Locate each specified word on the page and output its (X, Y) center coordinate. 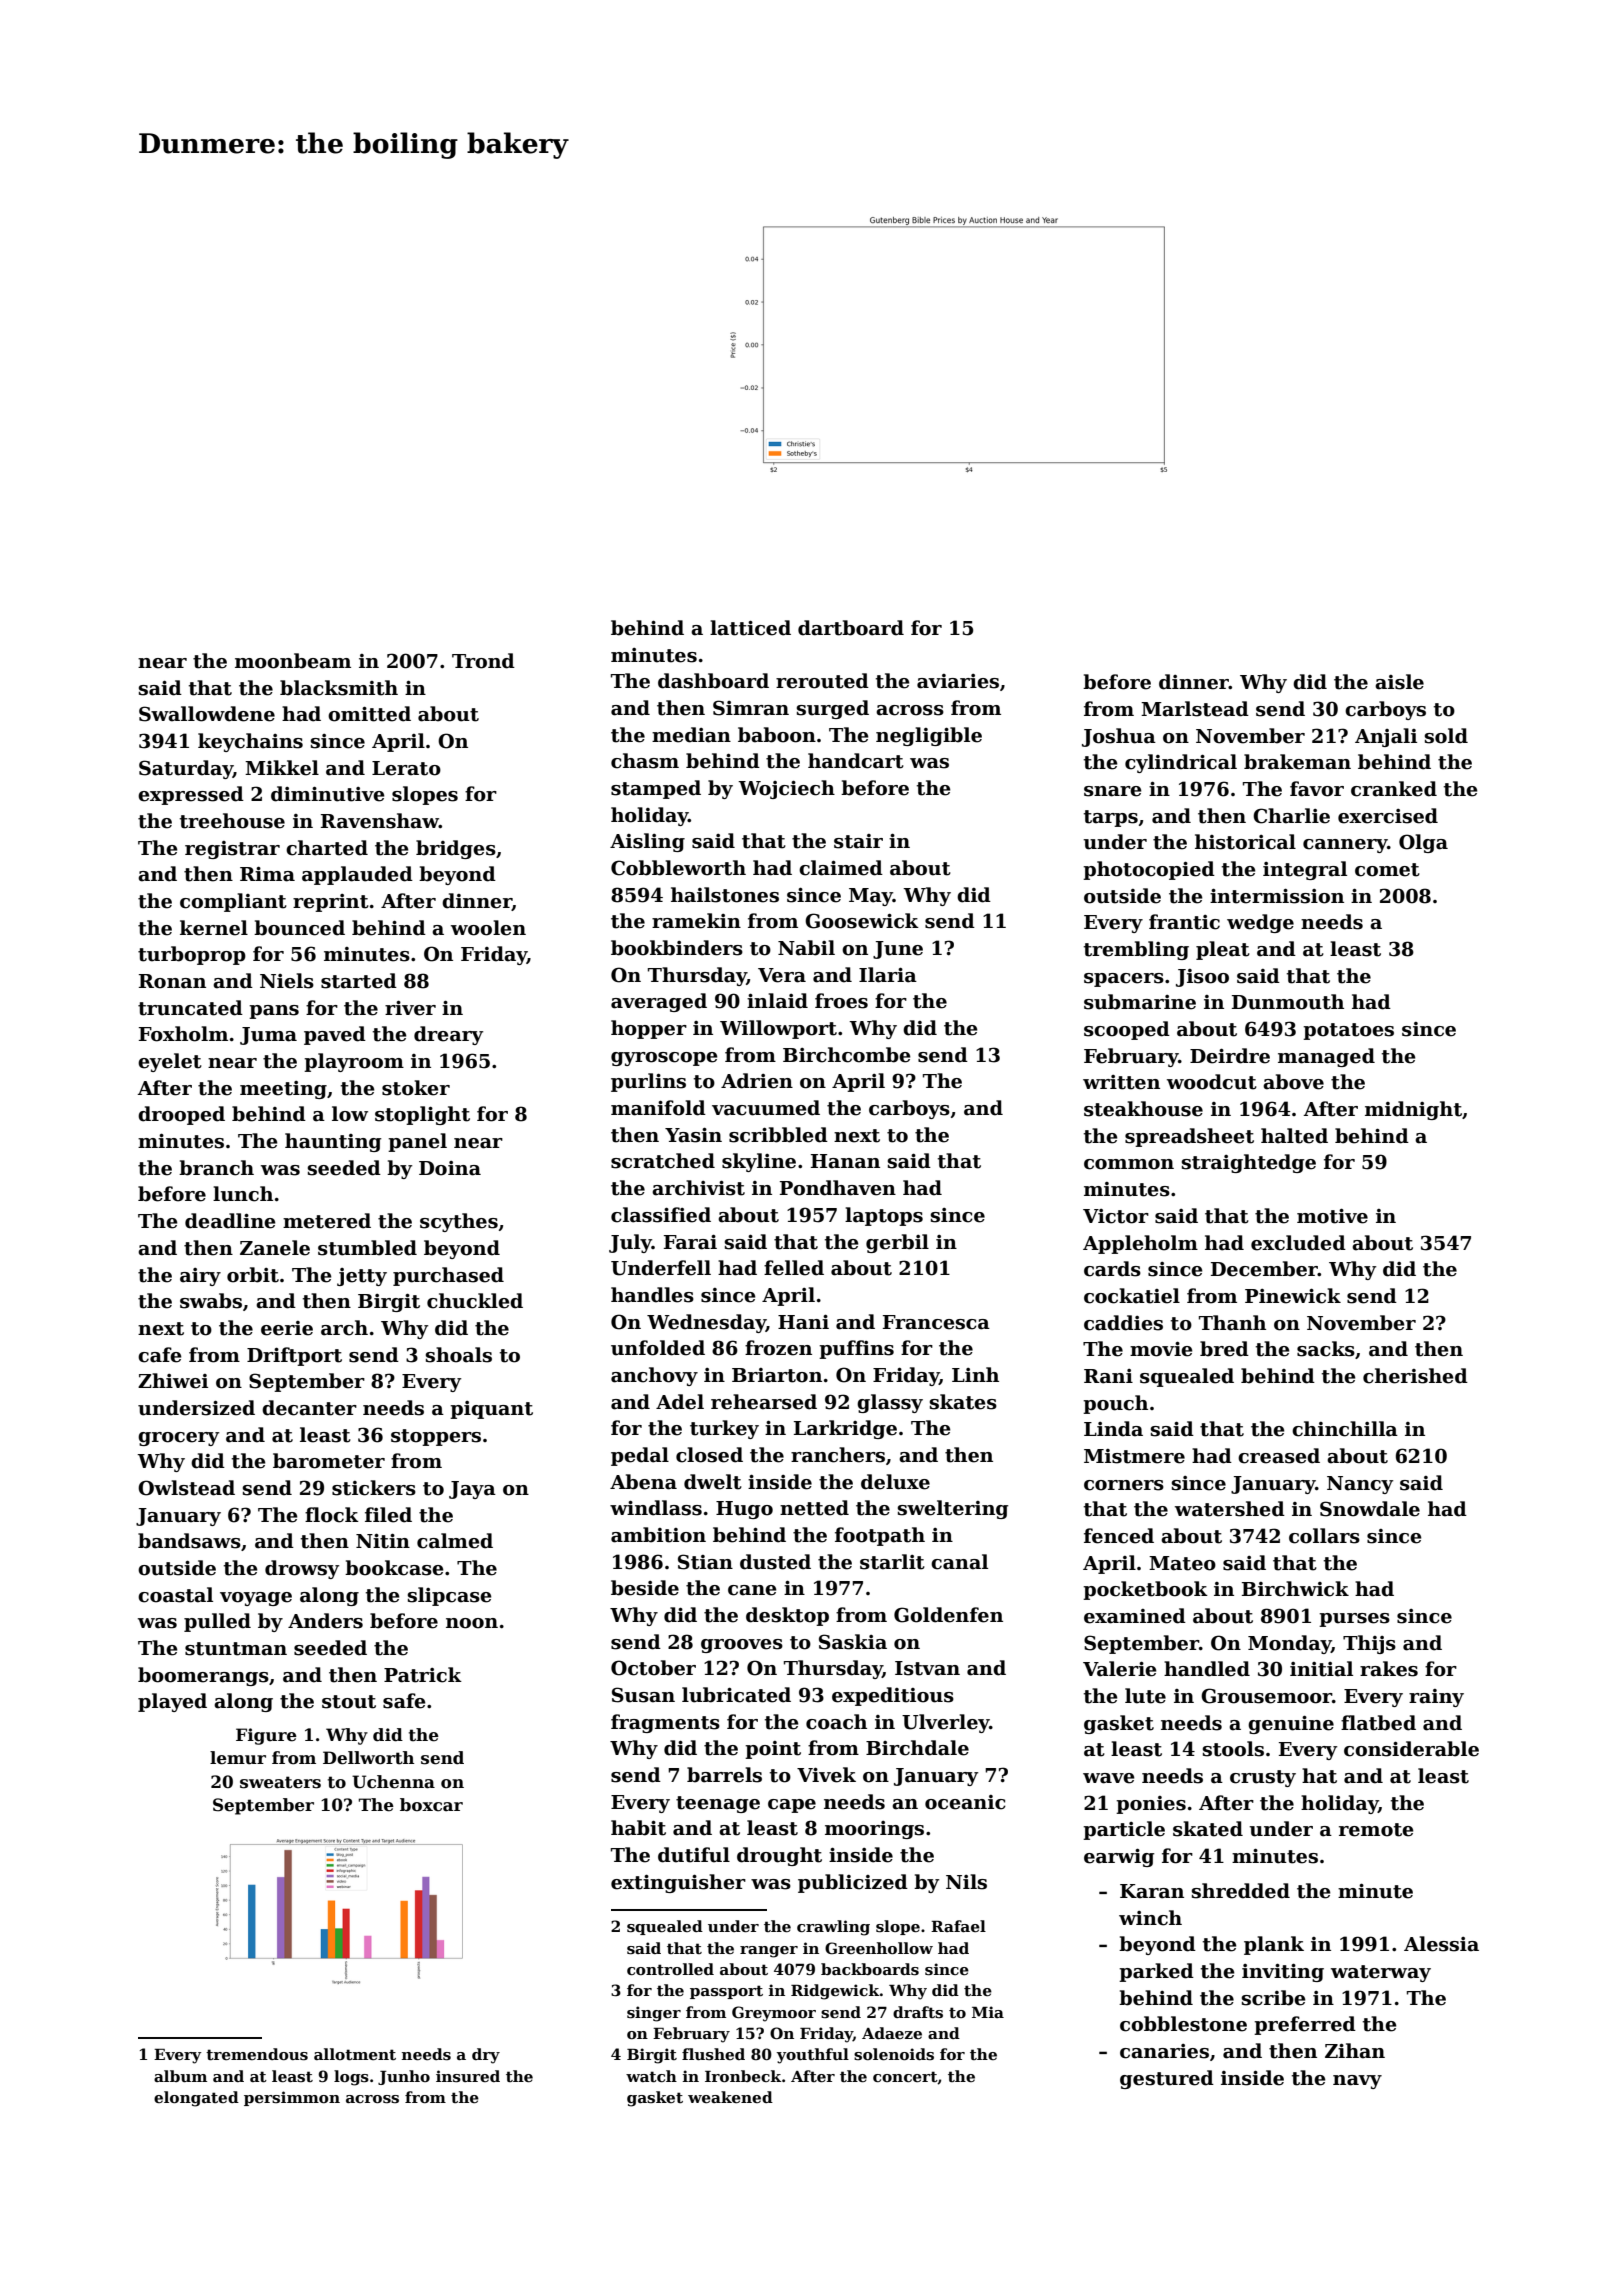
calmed (455, 1541)
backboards (870, 1969)
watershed (1230, 1509)
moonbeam (293, 661)
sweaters (280, 1782)
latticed (750, 628)
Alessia (1441, 1944)
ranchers (838, 1455)
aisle (1399, 682)
